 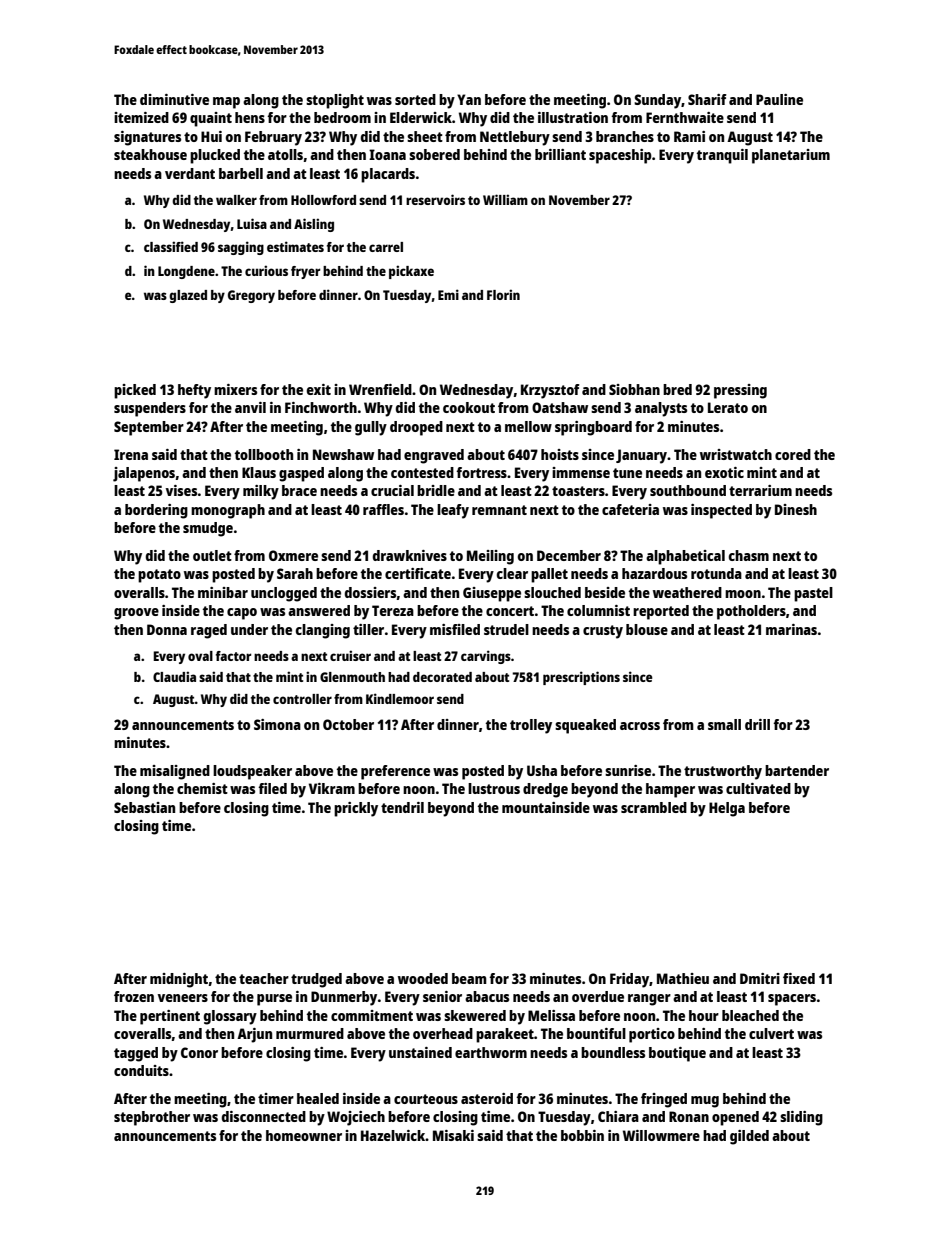 I want to click on alphabetical, so click(x=685, y=557).
